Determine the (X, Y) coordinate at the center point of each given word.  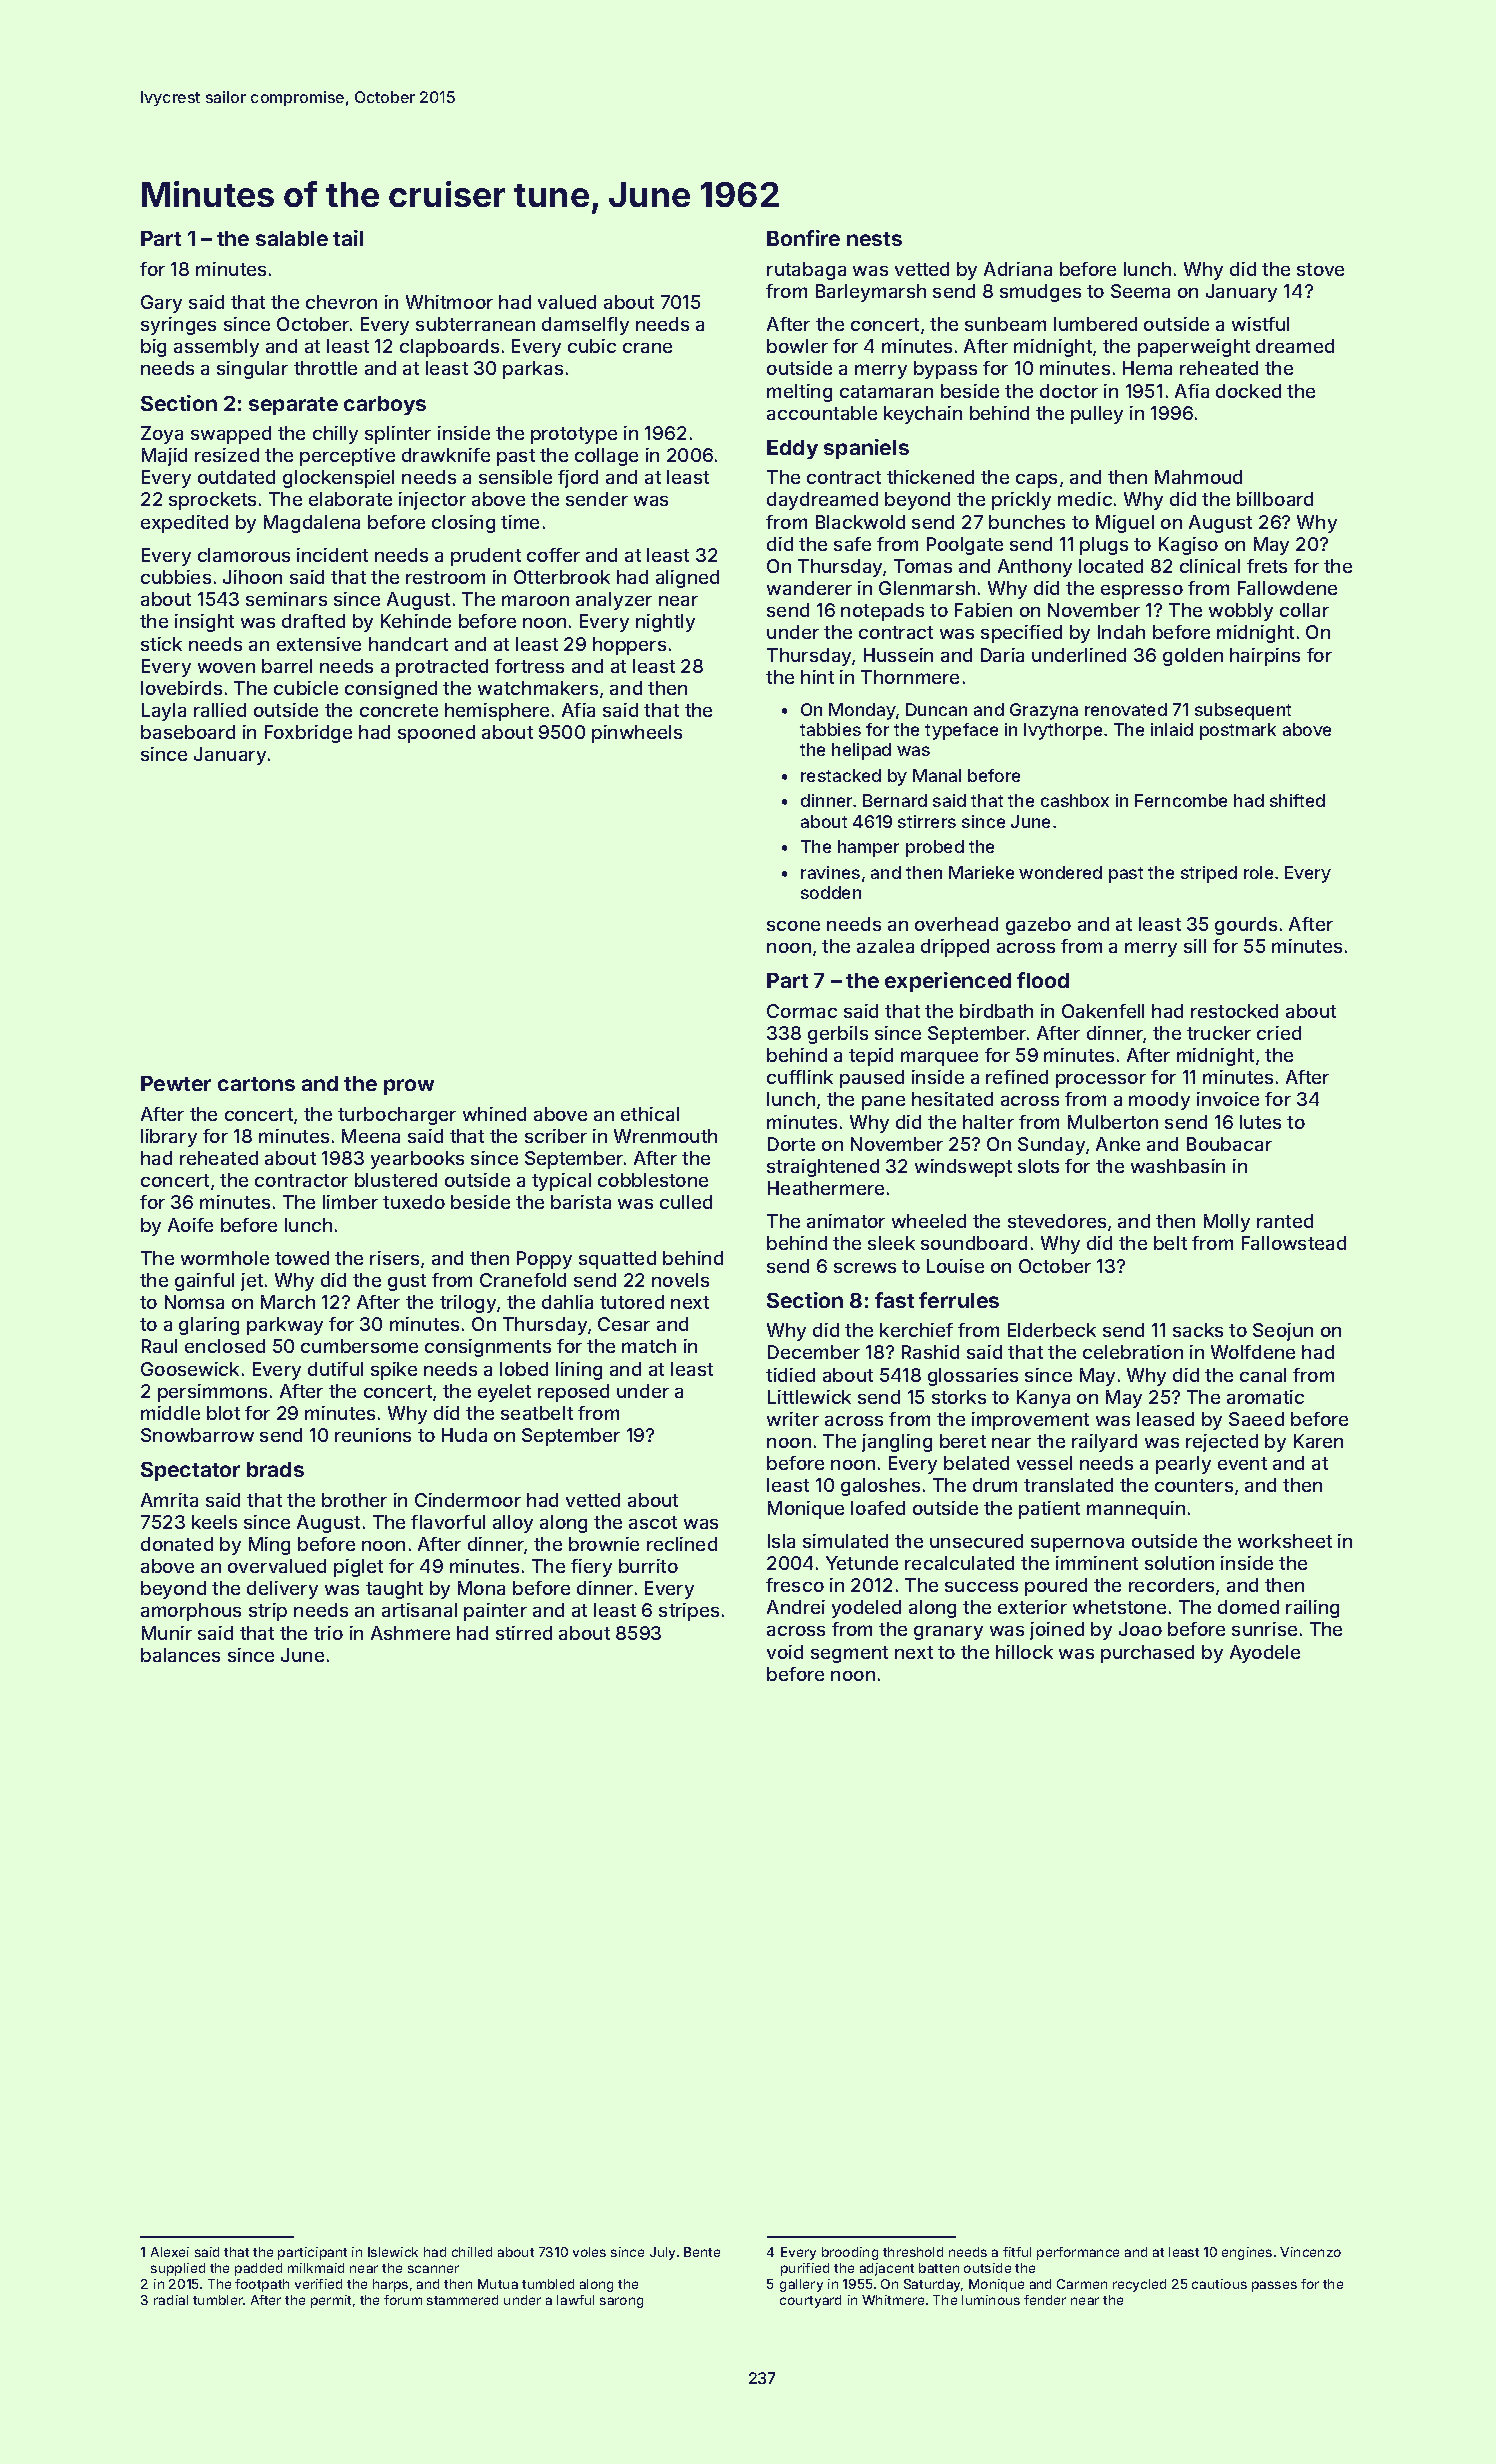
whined (494, 1114)
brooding (850, 2253)
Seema (1140, 291)
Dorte (791, 1144)
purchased (1147, 1654)
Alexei (170, 2252)
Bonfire (803, 238)
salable (292, 238)
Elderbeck (1052, 1330)
